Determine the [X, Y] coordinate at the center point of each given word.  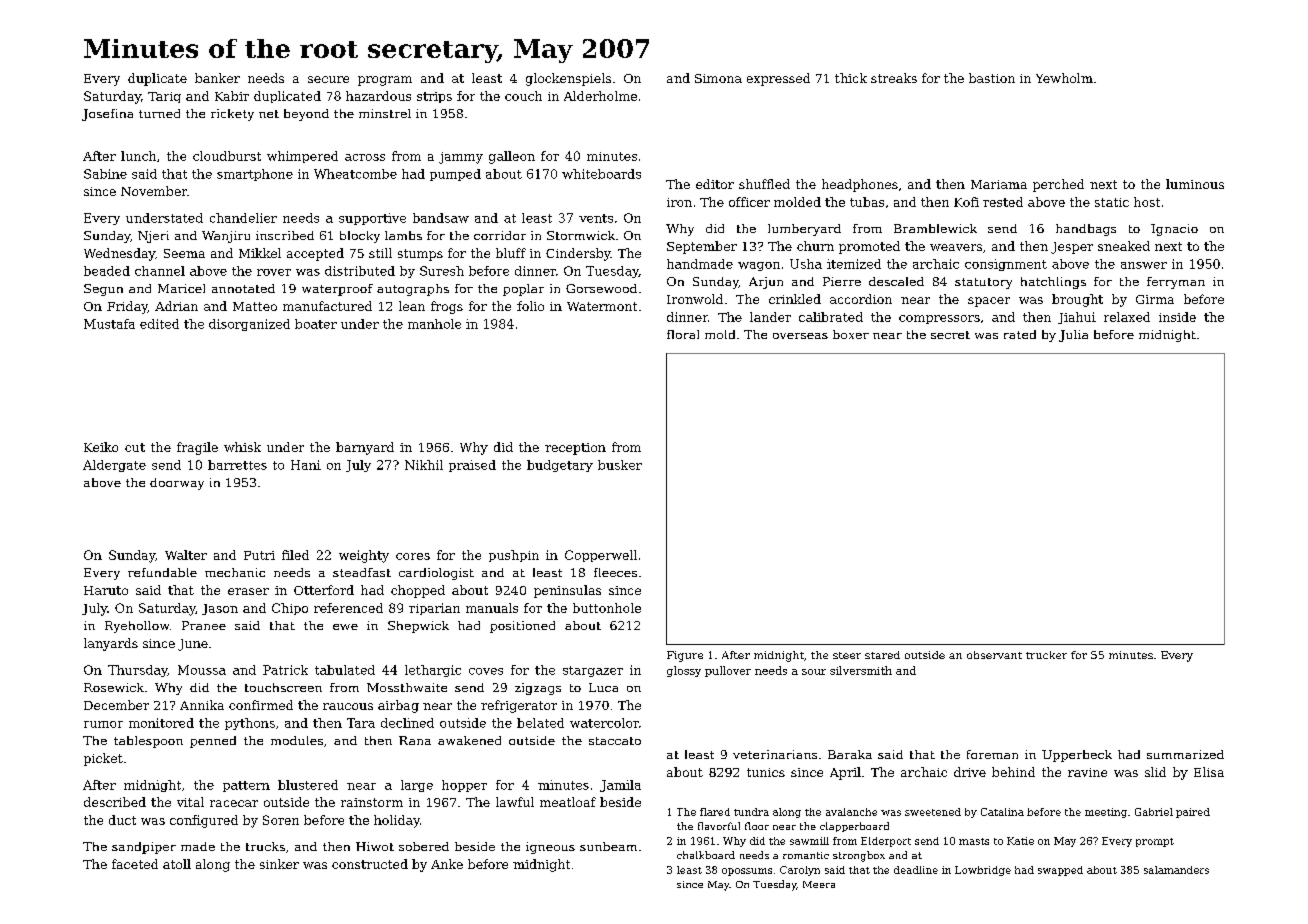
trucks [265, 846]
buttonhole [607, 608]
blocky [360, 237]
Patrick [285, 670]
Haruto [106, 590]
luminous [1195, 184]
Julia [1073, 336]
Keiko [101, 447]
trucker [1046, 655]
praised [472, 466]
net [269, 114]
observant [994, 655]
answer [1144, 265]
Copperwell [601, 556]
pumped [455, 175]
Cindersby [578, 254]
